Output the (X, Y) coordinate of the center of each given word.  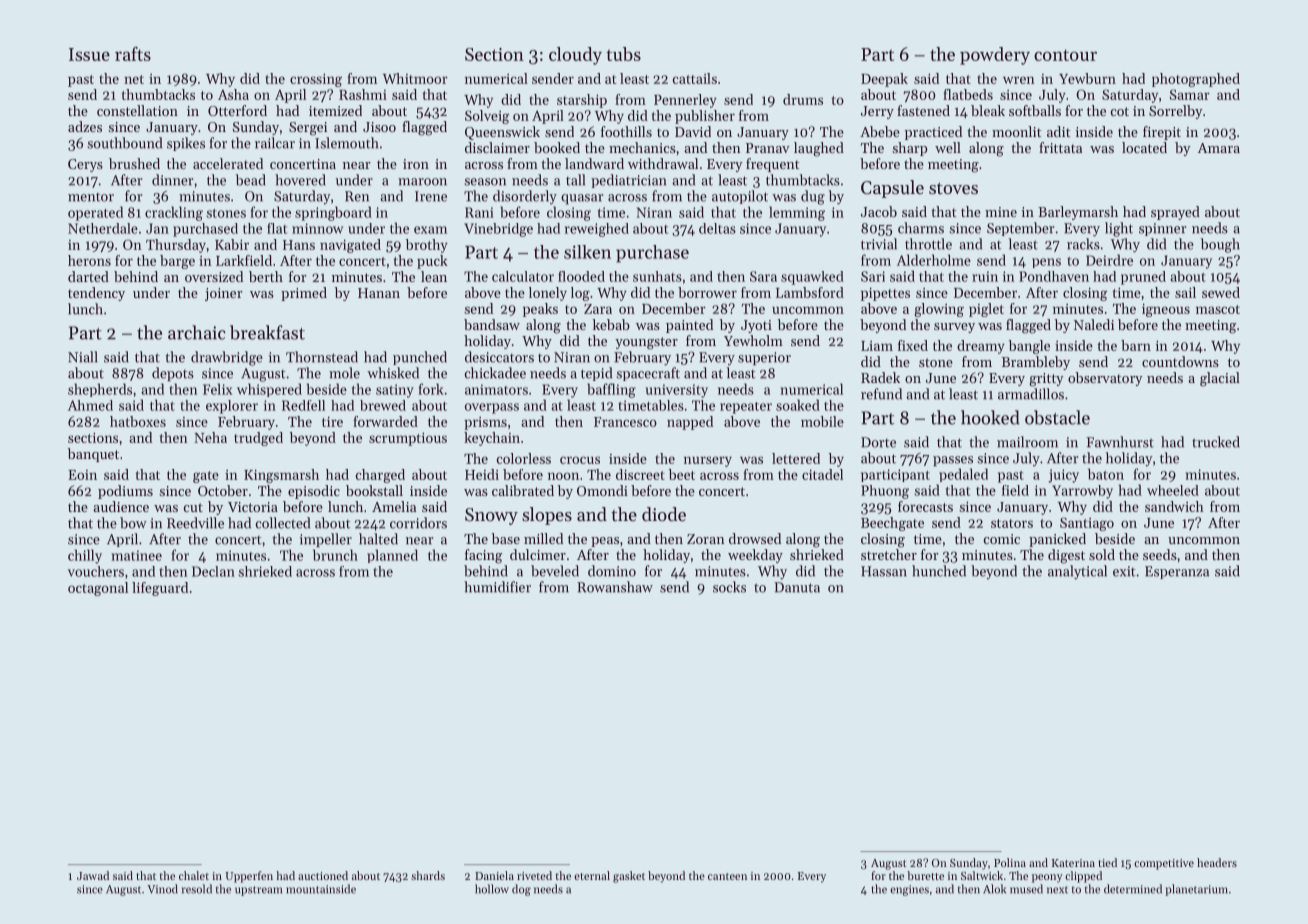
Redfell (303, 405)
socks (729, 587)
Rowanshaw (615, 587)
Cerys (85, 165)
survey (954, 328)
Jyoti (756, 326)
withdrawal (663, 163)
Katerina (1073, 863)
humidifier (497, 587)
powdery (995, 56)
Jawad (93, 875)
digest (1066, 556)
